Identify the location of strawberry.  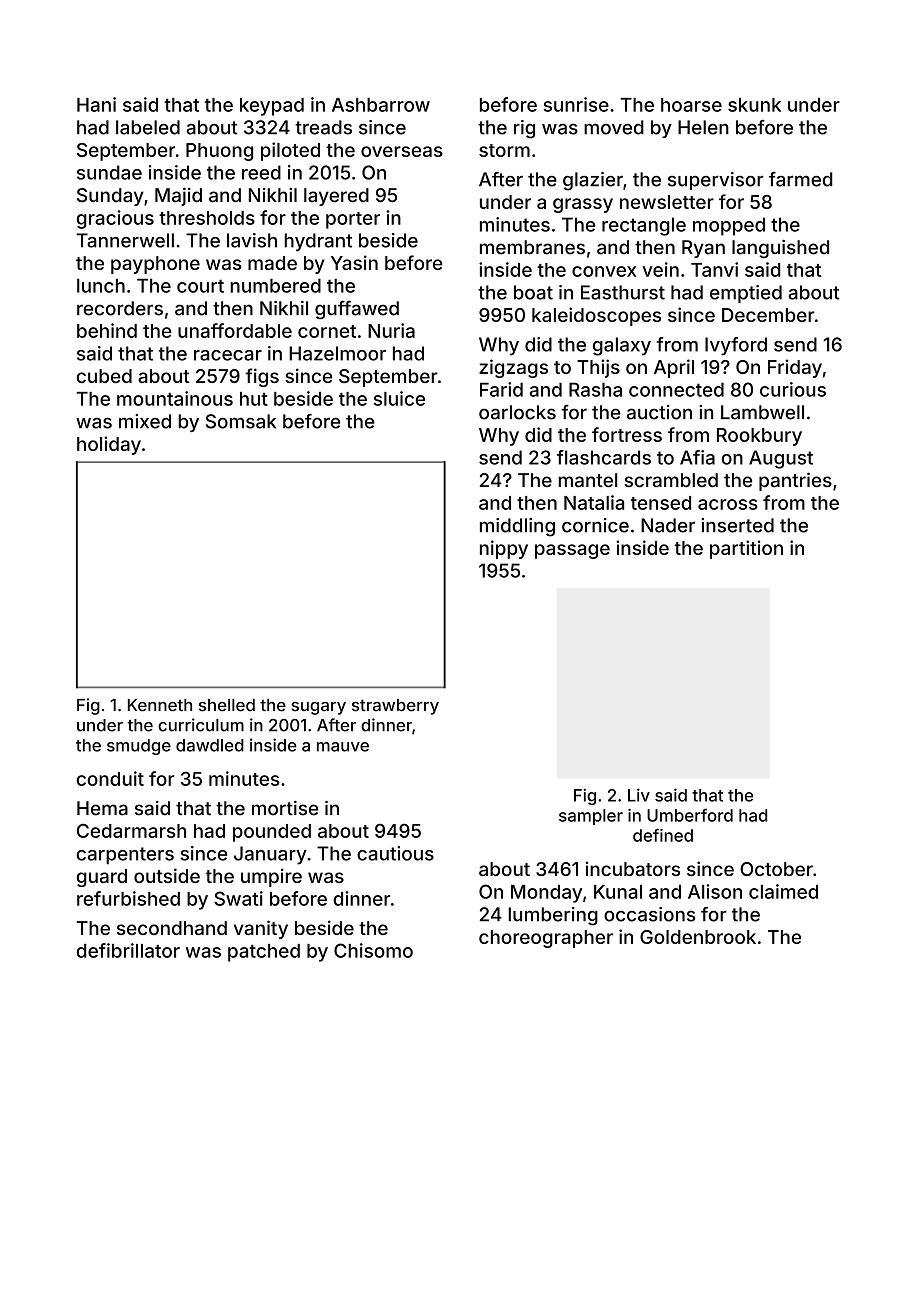
(395, 707).
